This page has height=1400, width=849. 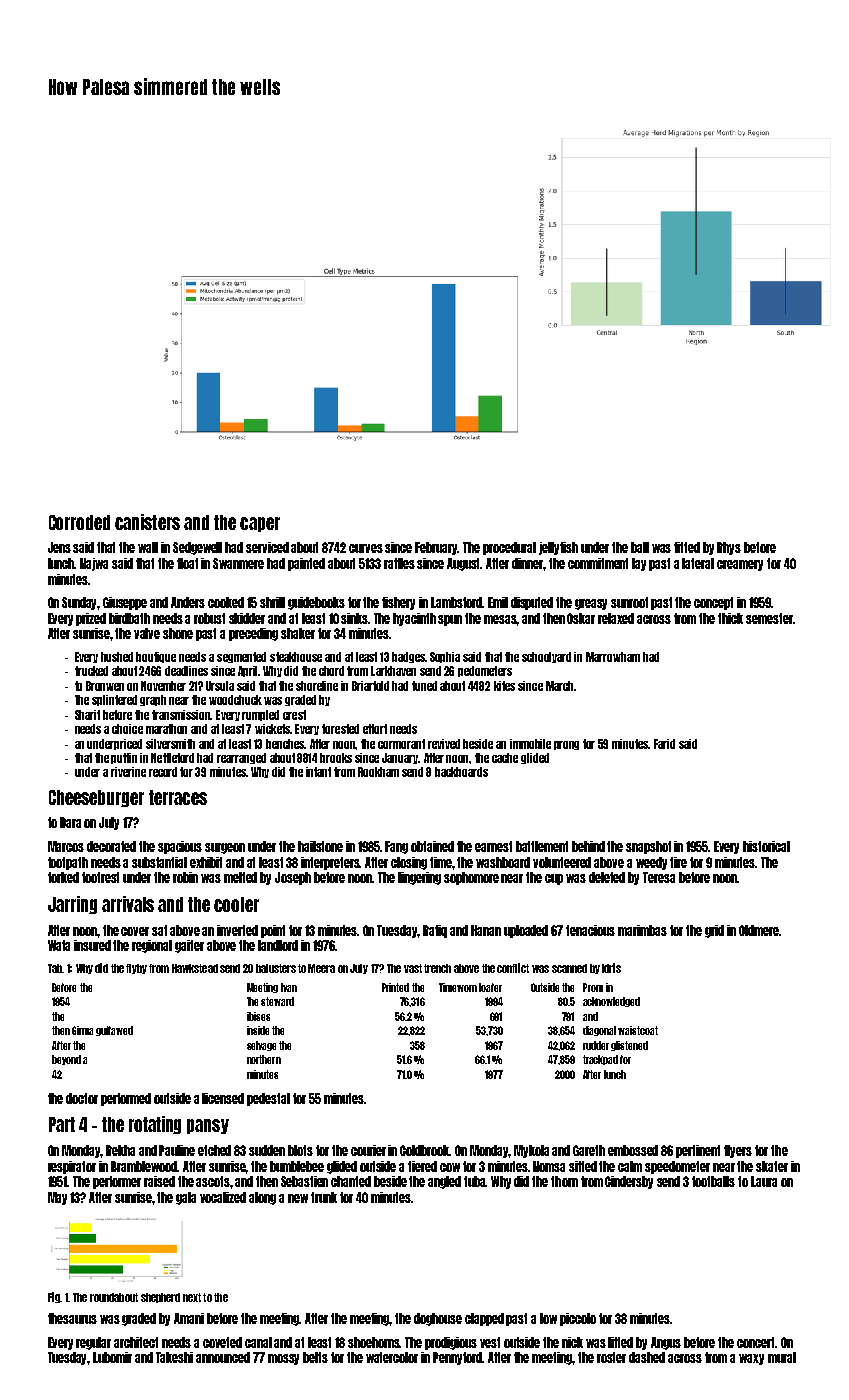 What do you see at coordinates (223, 1357) in the page?
I see `announced` at bounding box center [223, 1357].
